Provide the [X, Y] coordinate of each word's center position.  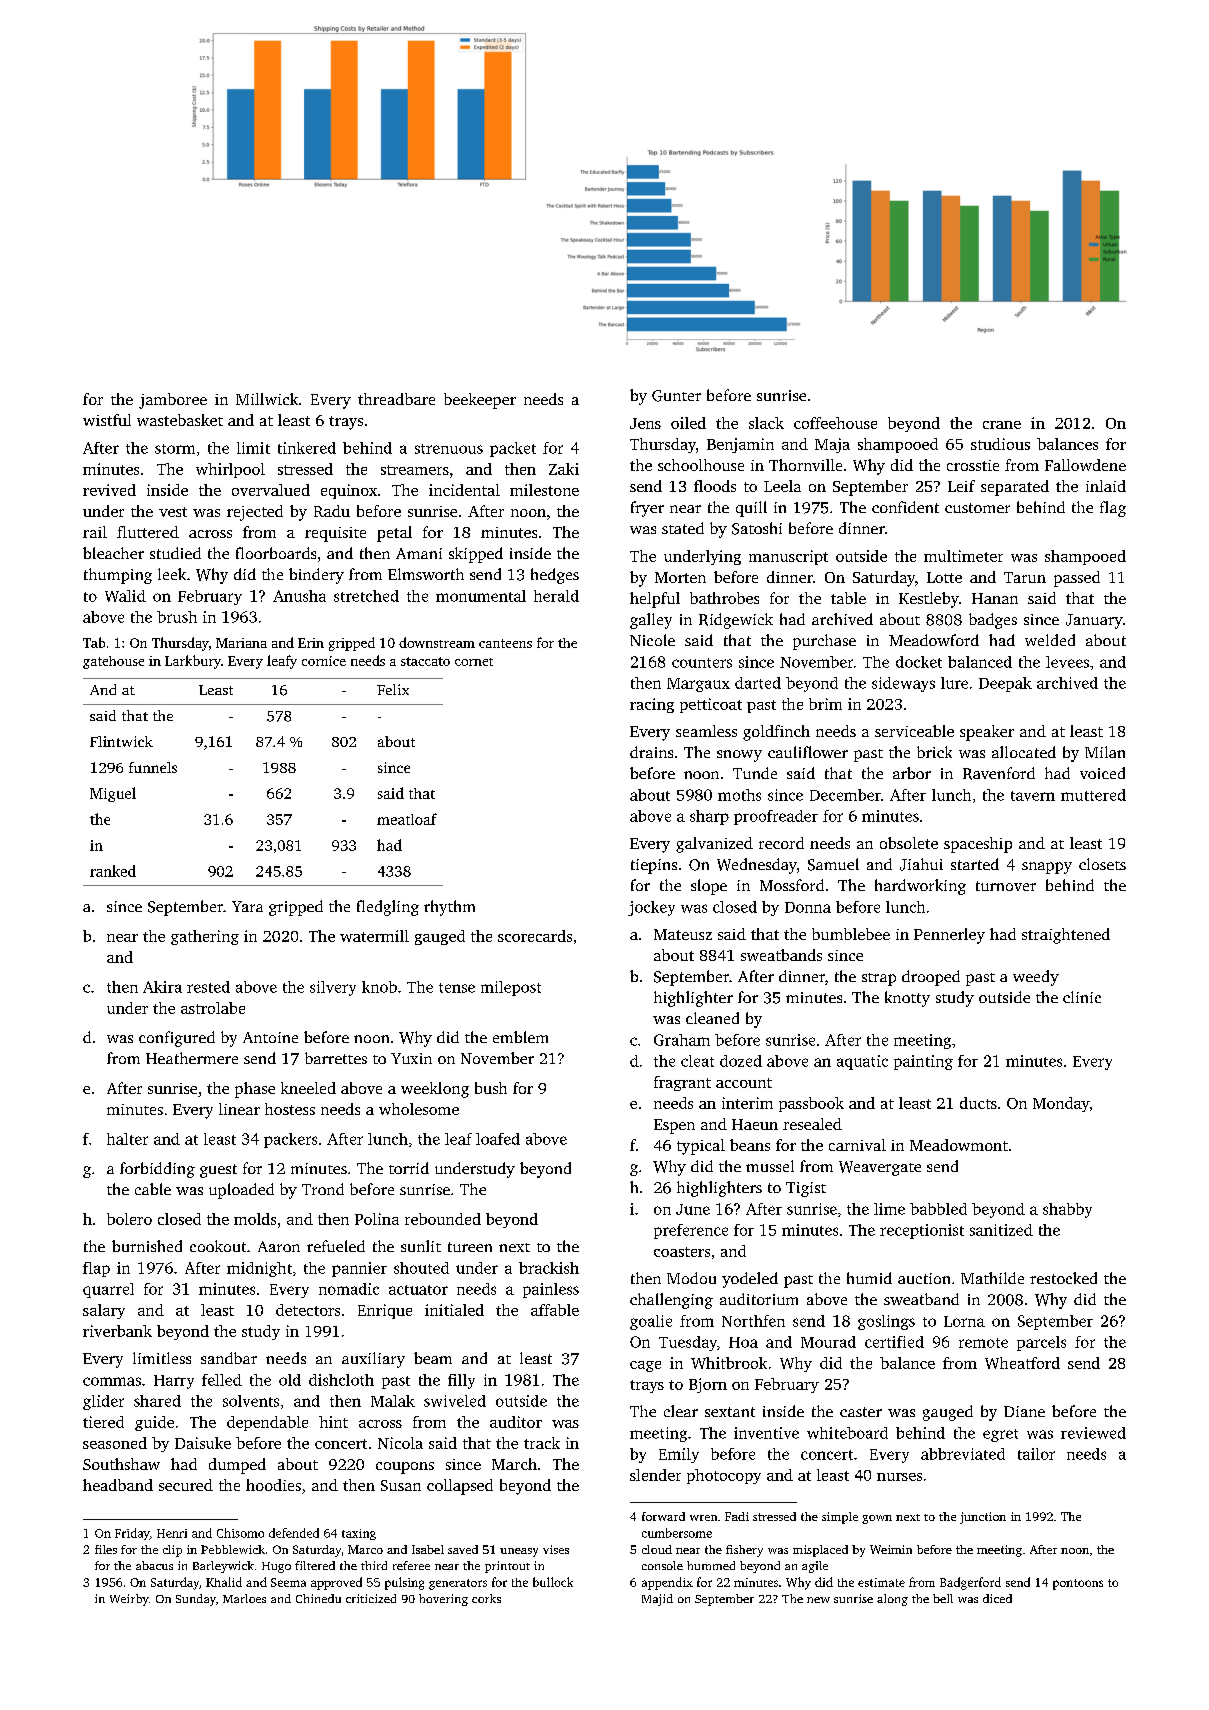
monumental [481, 596]
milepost [511, 988]
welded [1050, 640]
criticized [371, 1598]
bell [943, 1598]
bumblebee [851, 934]
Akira [162, 987]
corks [486, 1598]
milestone [544, 490]
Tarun [1025, 577]
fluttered [148, 532]
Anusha [299, 596]
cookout [218, 1246]
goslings [886, 1322]
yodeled [750, 1280]
